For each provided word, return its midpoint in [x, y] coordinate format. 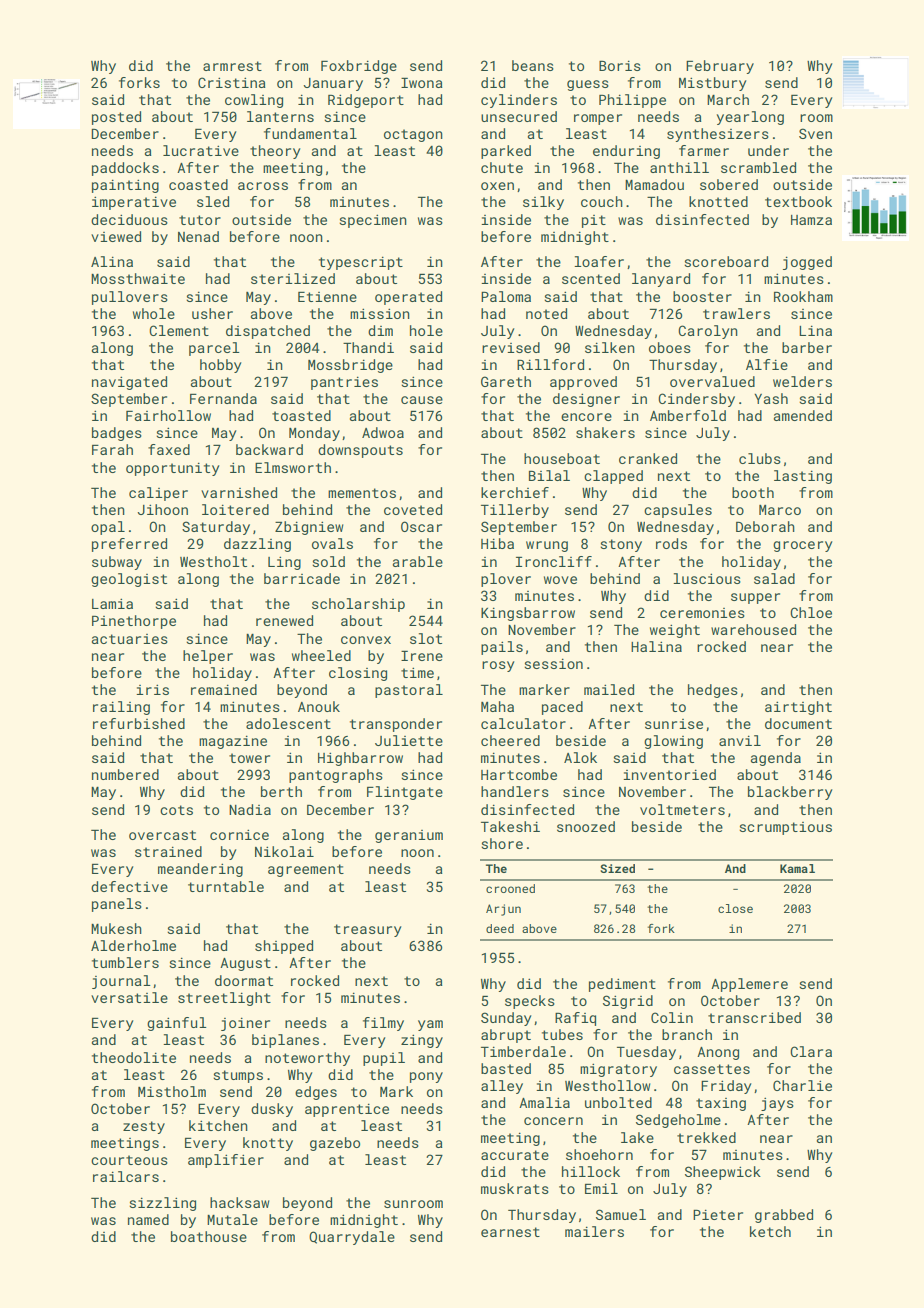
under [768, 150]
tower [249, 758]
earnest [510, 1232]
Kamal [797, 868]
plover [506, 580]
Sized [617, 868]
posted [116, 118]
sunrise [674, 724]
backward [269, 449]
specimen [373, 221]
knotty [268, 1144]
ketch [770, 1231]
